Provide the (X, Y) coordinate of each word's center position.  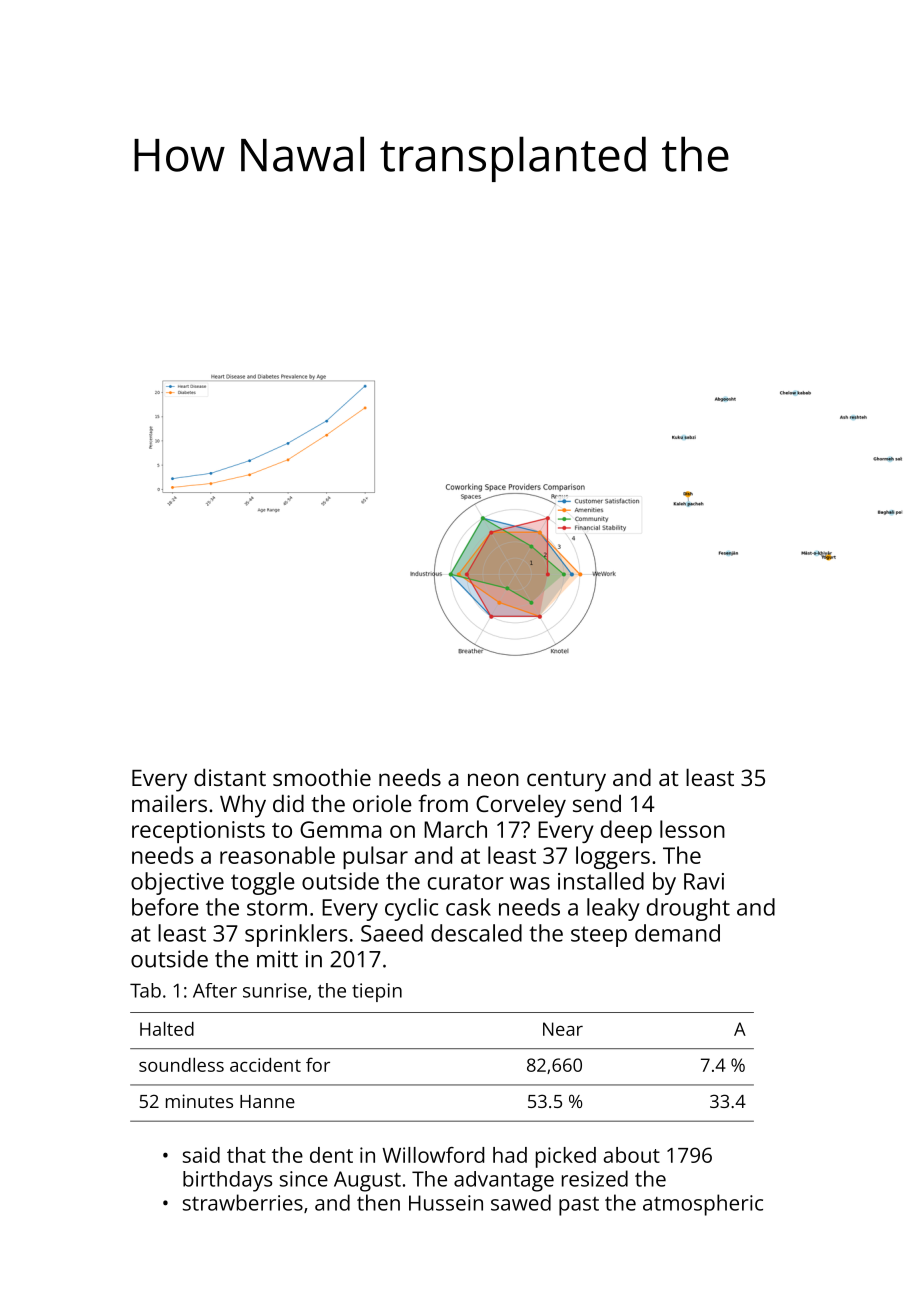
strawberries (243, 1202)
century (566, 781)
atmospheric (703, 1205)
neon (493, 779)
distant (230, 777)
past (579, 1206)
